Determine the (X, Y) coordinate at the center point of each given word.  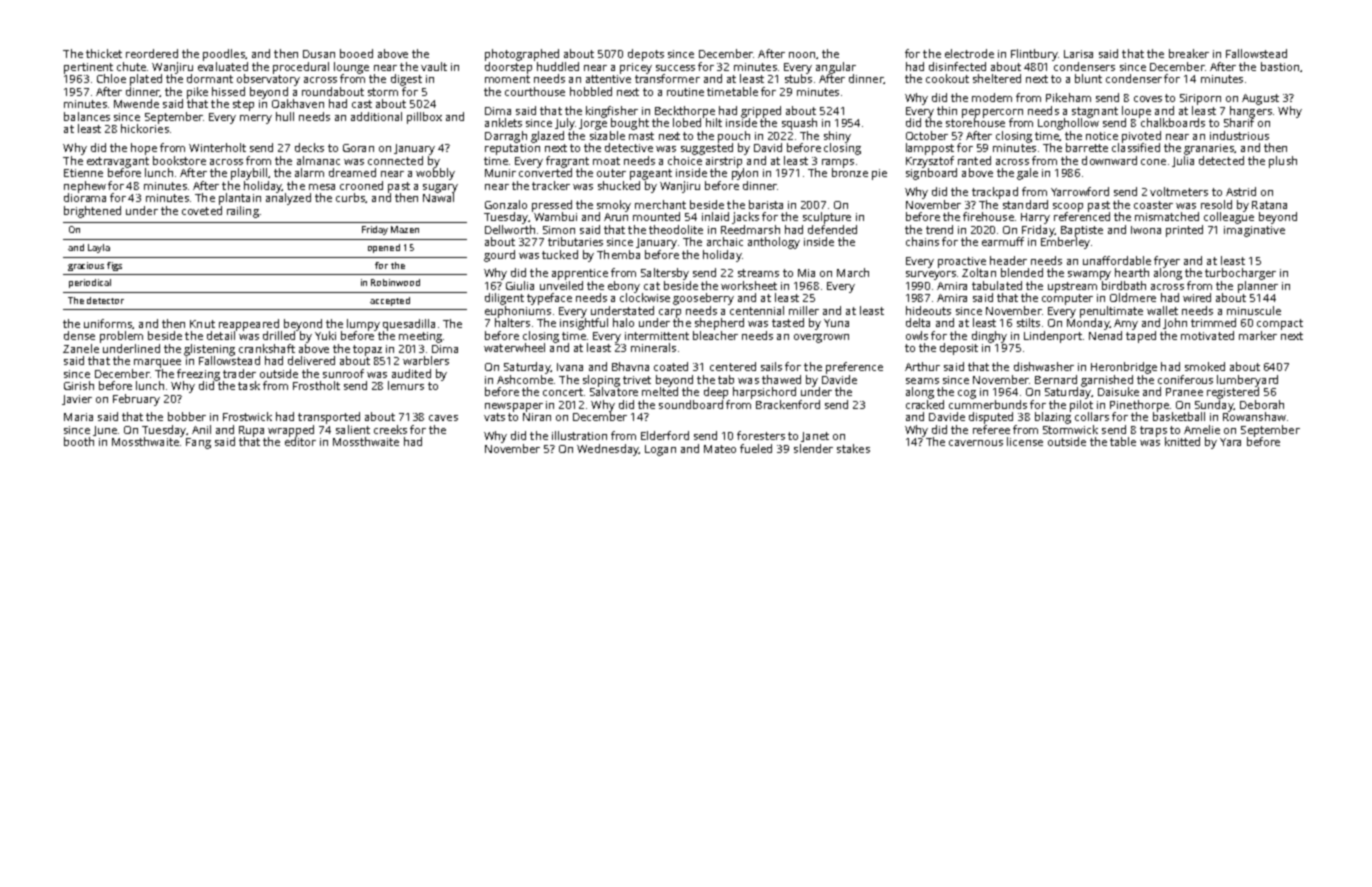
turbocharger (1240, 274)
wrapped (291, 431)
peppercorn (992, 113)
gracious (86, 266)
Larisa (1078, 54)
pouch (734, 137)
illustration (579, 435)
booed (356, 53)
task (249, 385)
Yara (1230, 442)
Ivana (570, 367)
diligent (504, 299)
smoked (1205, 366)
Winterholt (217, 147)
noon (802, 55)
